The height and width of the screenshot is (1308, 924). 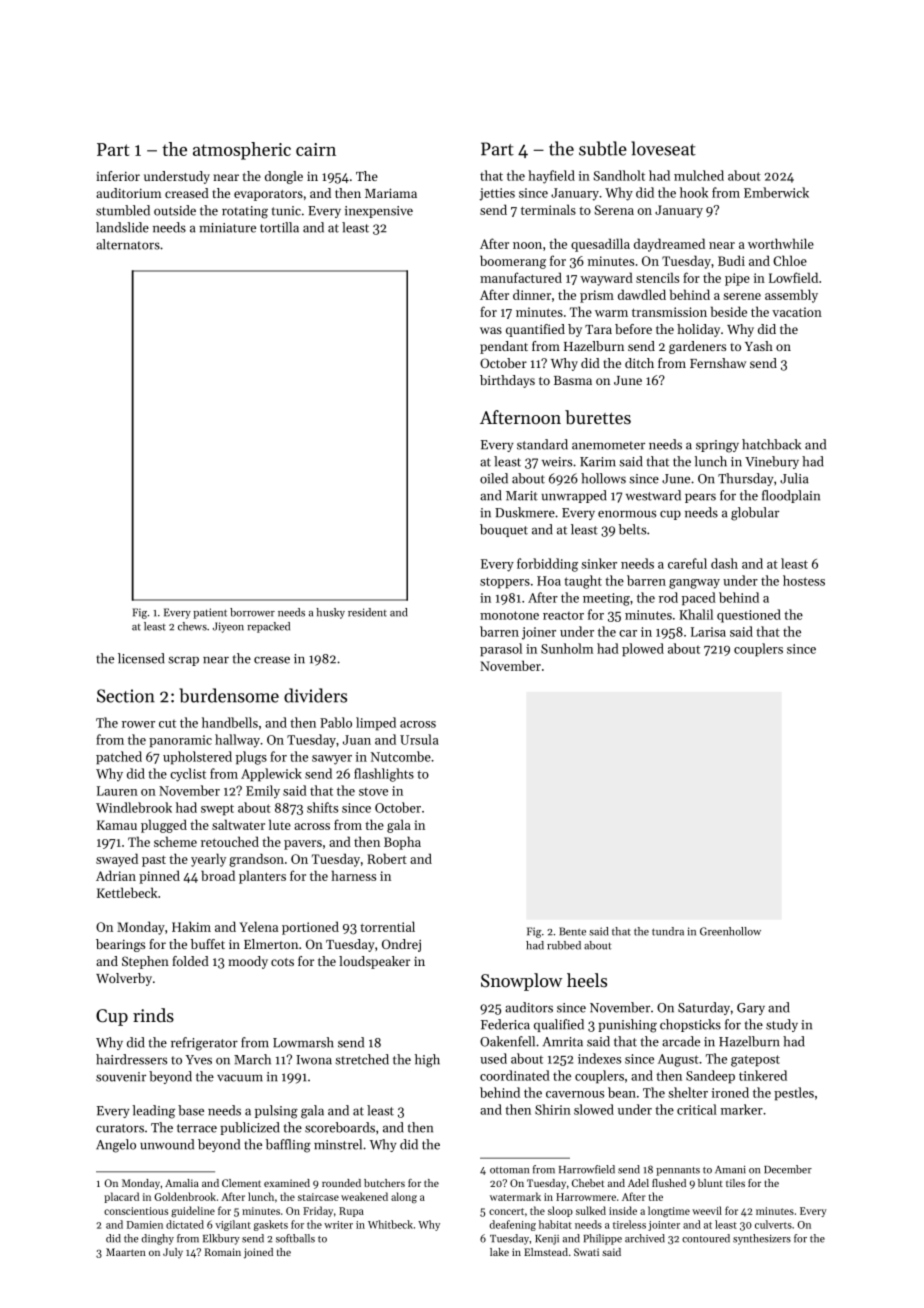 I want to click on Gary, so click(x=751, y=1009).
